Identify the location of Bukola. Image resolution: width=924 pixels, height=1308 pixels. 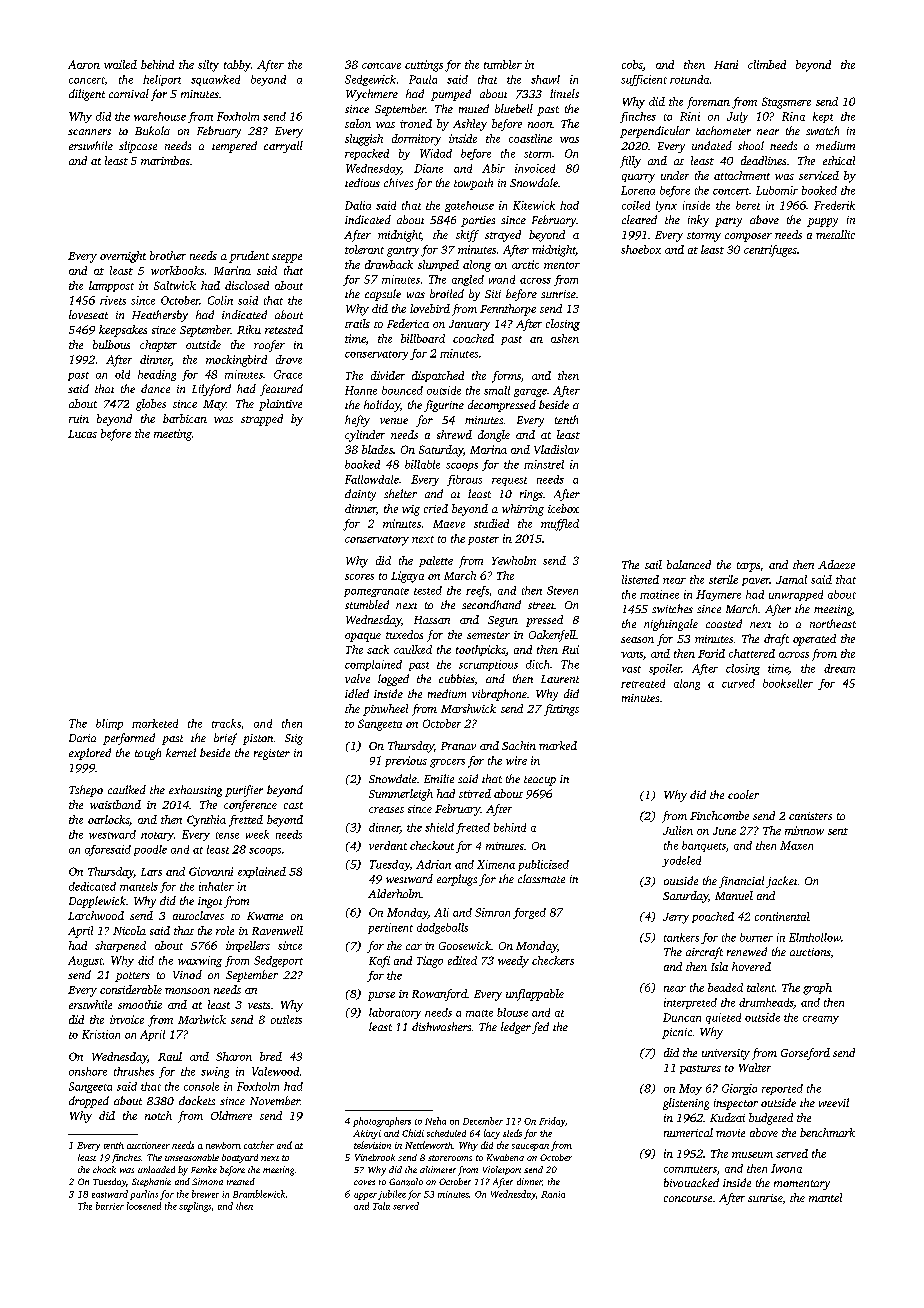
(152, 130).
